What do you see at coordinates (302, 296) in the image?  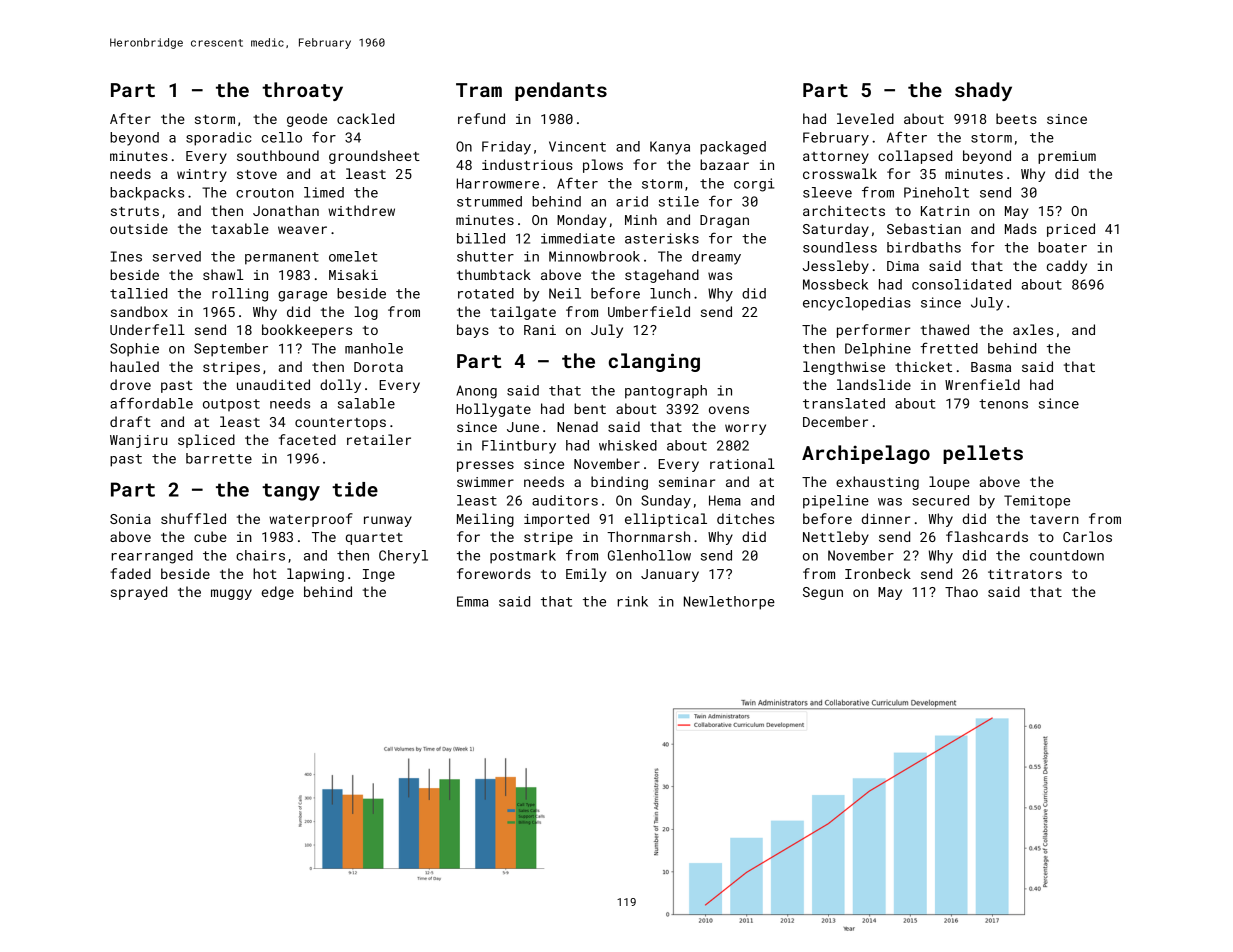 I see `garage` at bounding box center [302, 296].
